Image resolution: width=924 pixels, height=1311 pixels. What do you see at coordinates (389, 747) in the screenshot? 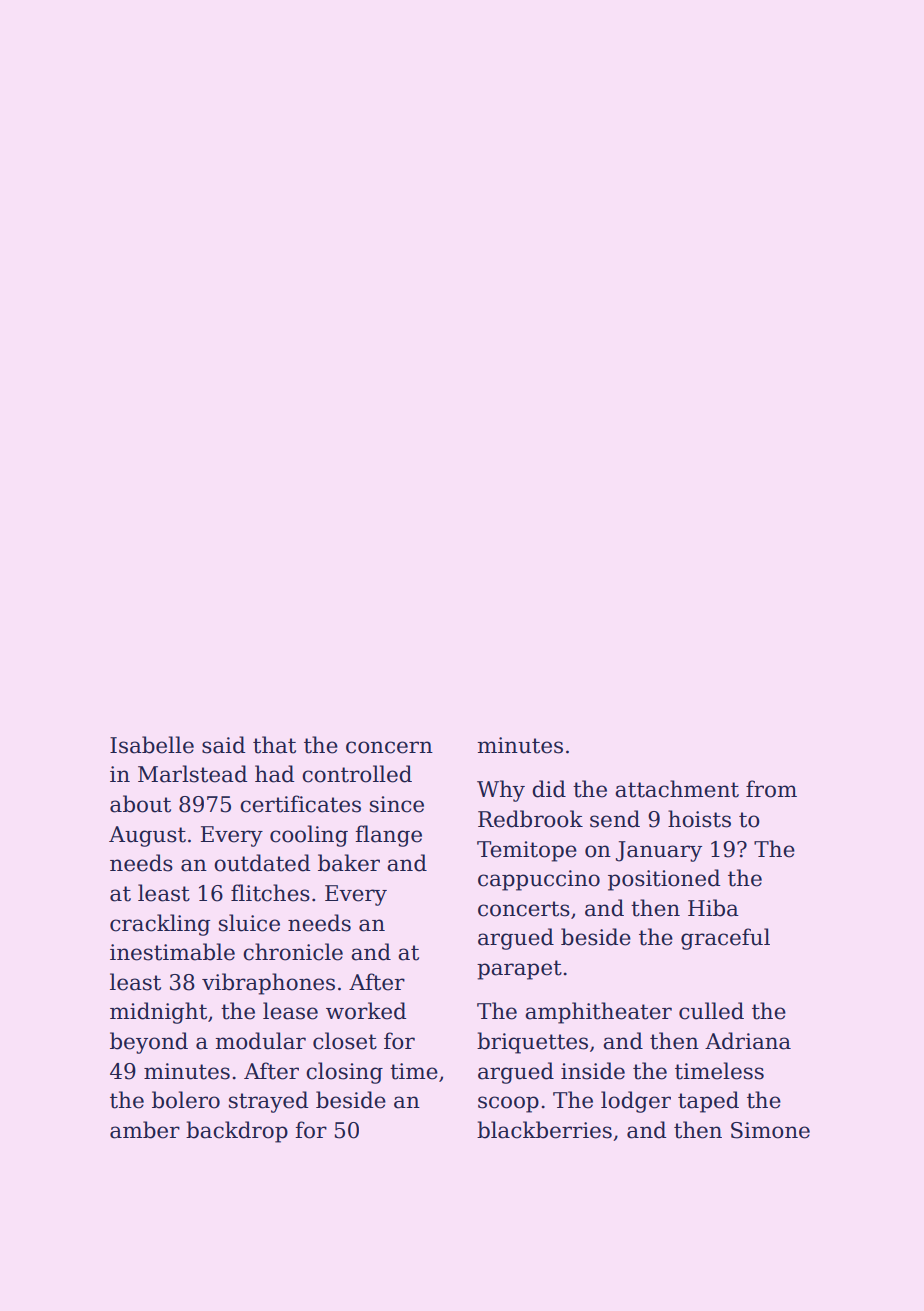
I see `concern` at bounding box center [389, 747].
